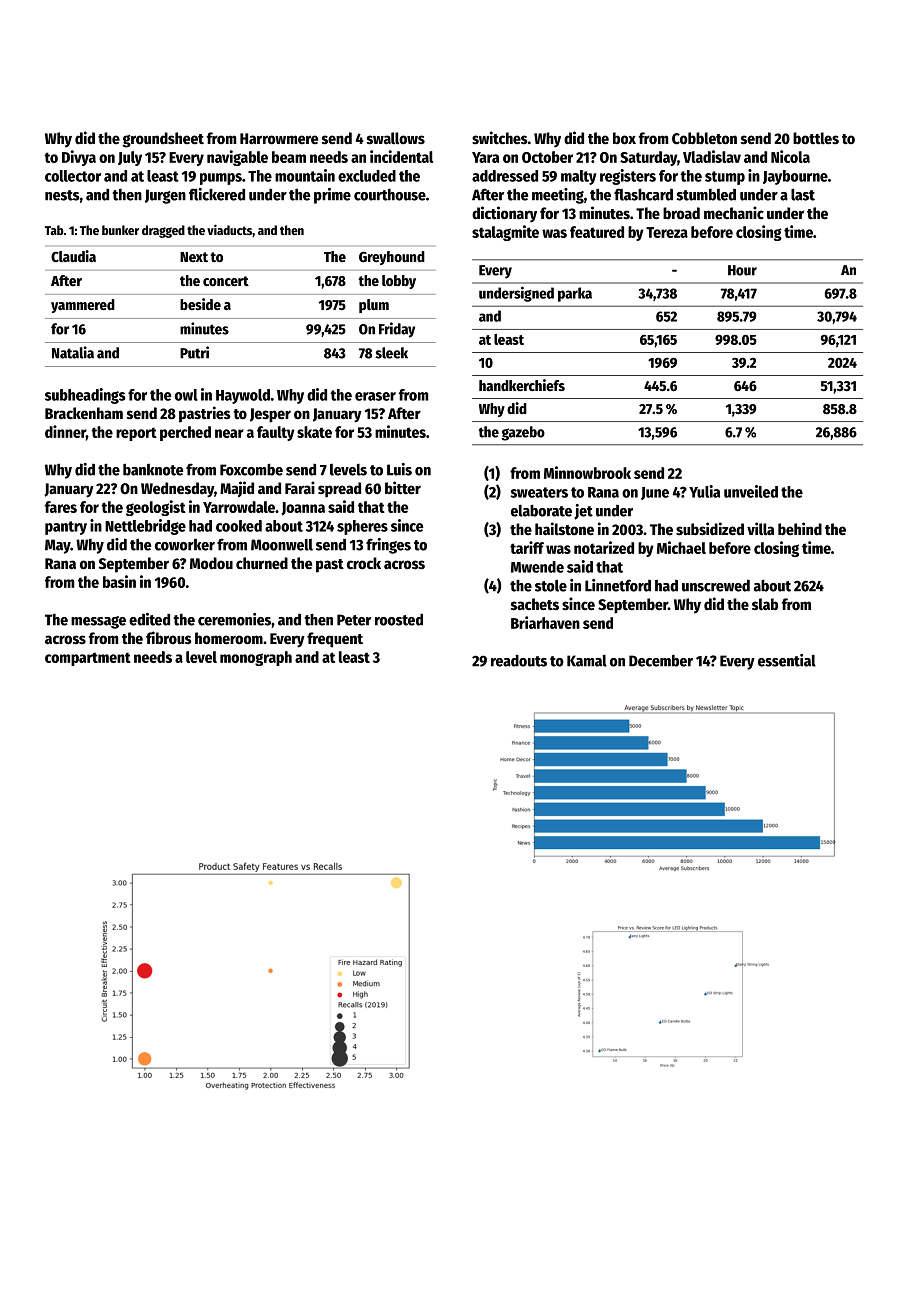 The height and width of the screenshot is (1316, 908). Describe the element at coordinates (628, 177) in the screenshot. I see `registers` at that location.
